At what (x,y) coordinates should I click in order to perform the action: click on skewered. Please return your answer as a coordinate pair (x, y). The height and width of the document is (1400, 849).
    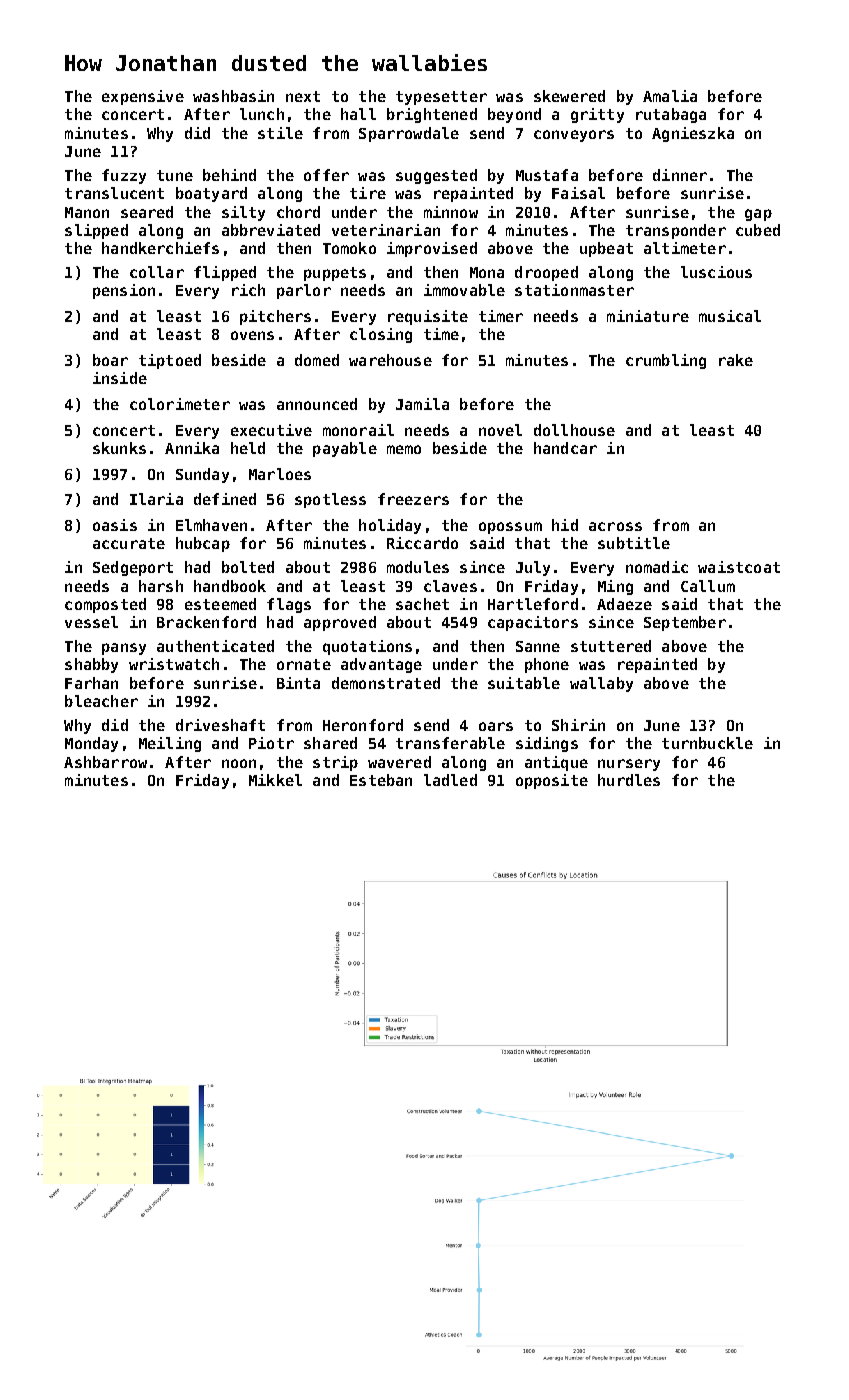
    Looking at the image, I should click on (569, 96).
